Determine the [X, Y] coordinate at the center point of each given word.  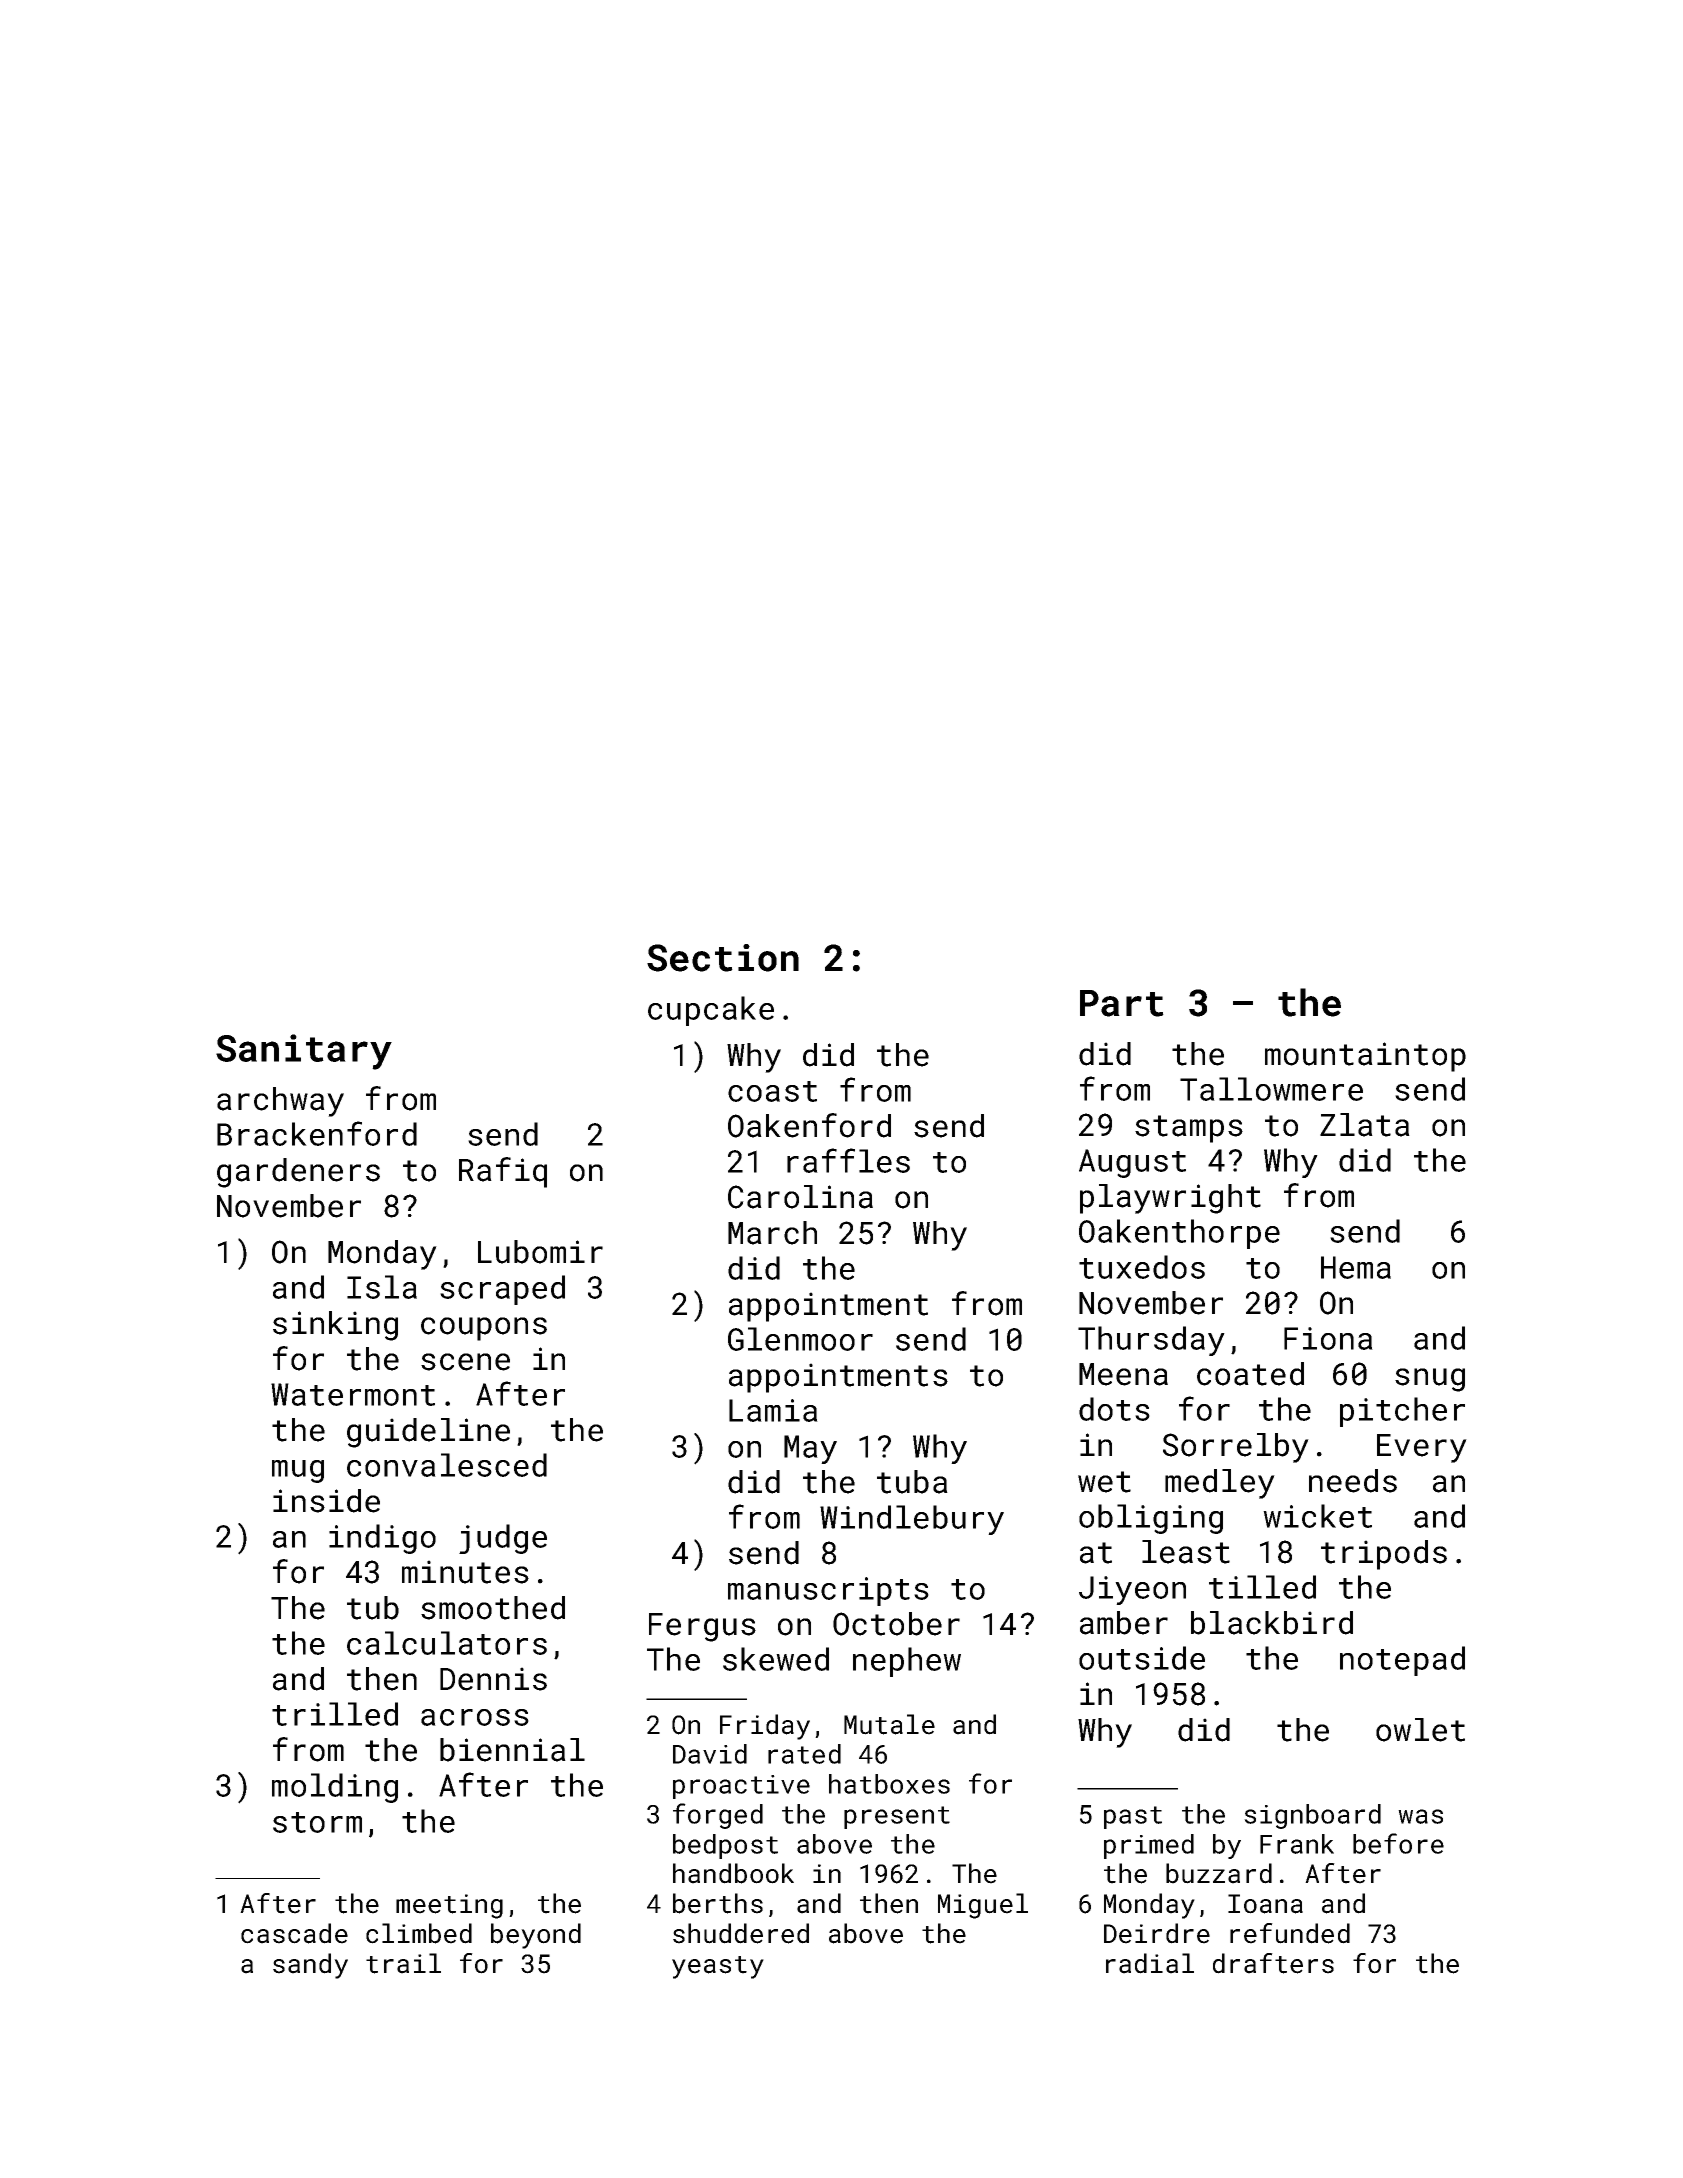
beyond [536, 1936]
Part [1122, 1003]
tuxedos [1142, 1267]
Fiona [1328, 1338]
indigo [382, 1539]
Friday [765, 1727]
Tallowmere [1271, 1089]
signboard [1312, 1816]
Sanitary [304, 1052]
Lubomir [540, 1252]
